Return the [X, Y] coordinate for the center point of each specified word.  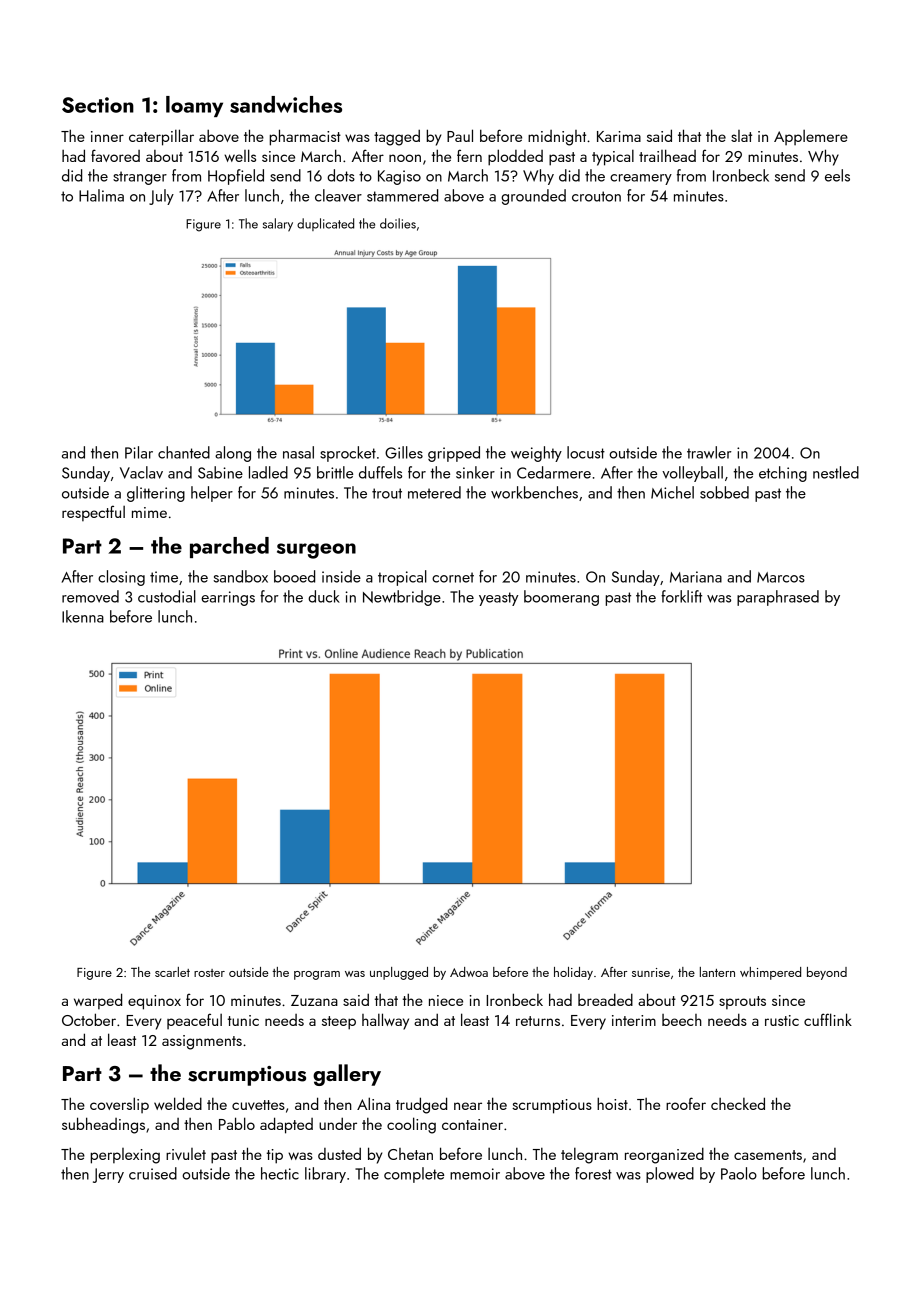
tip [275, 1156]
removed [90, 596]
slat [741, 136]
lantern [717, 972]
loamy [194, 106]
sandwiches [286, 104]
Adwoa [469, 972]
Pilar [139, 452]
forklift [681, 596]
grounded [533, 197]
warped [98, 1001]
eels [837, 175]
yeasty [498, 599]
